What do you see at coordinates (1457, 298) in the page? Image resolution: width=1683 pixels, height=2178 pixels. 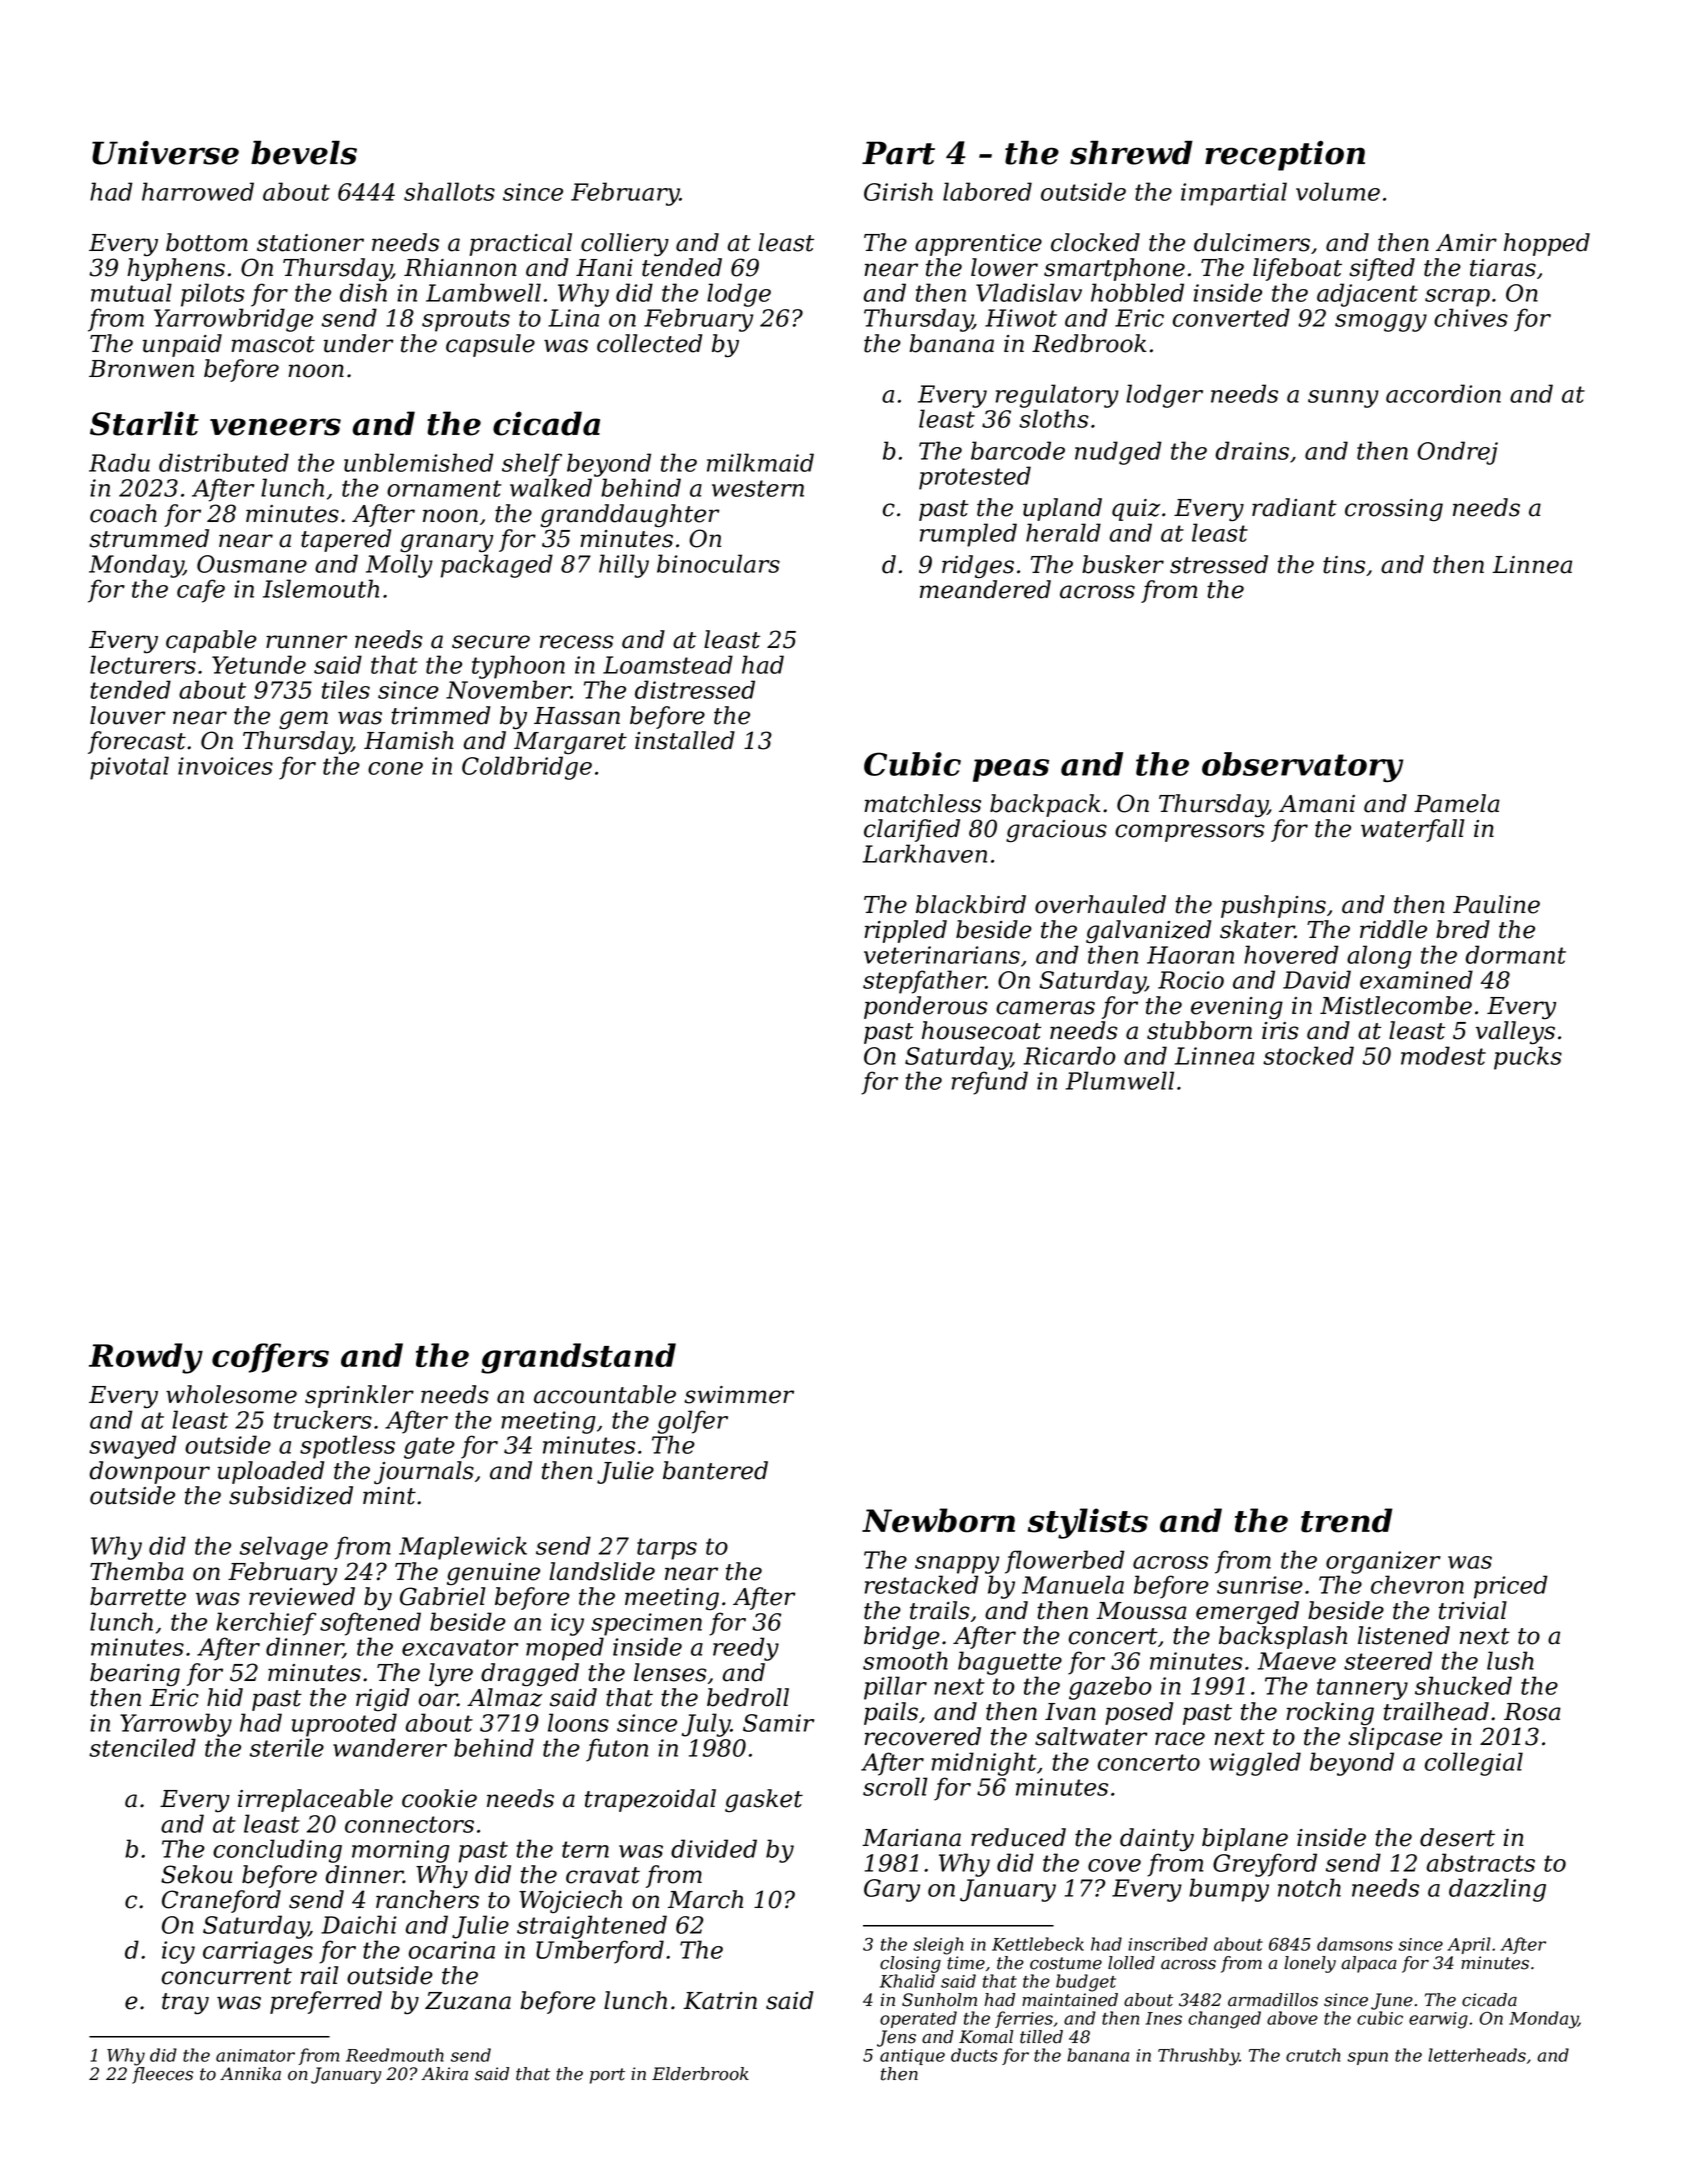 I see `scrap` at bounding box center [1457, 298].
